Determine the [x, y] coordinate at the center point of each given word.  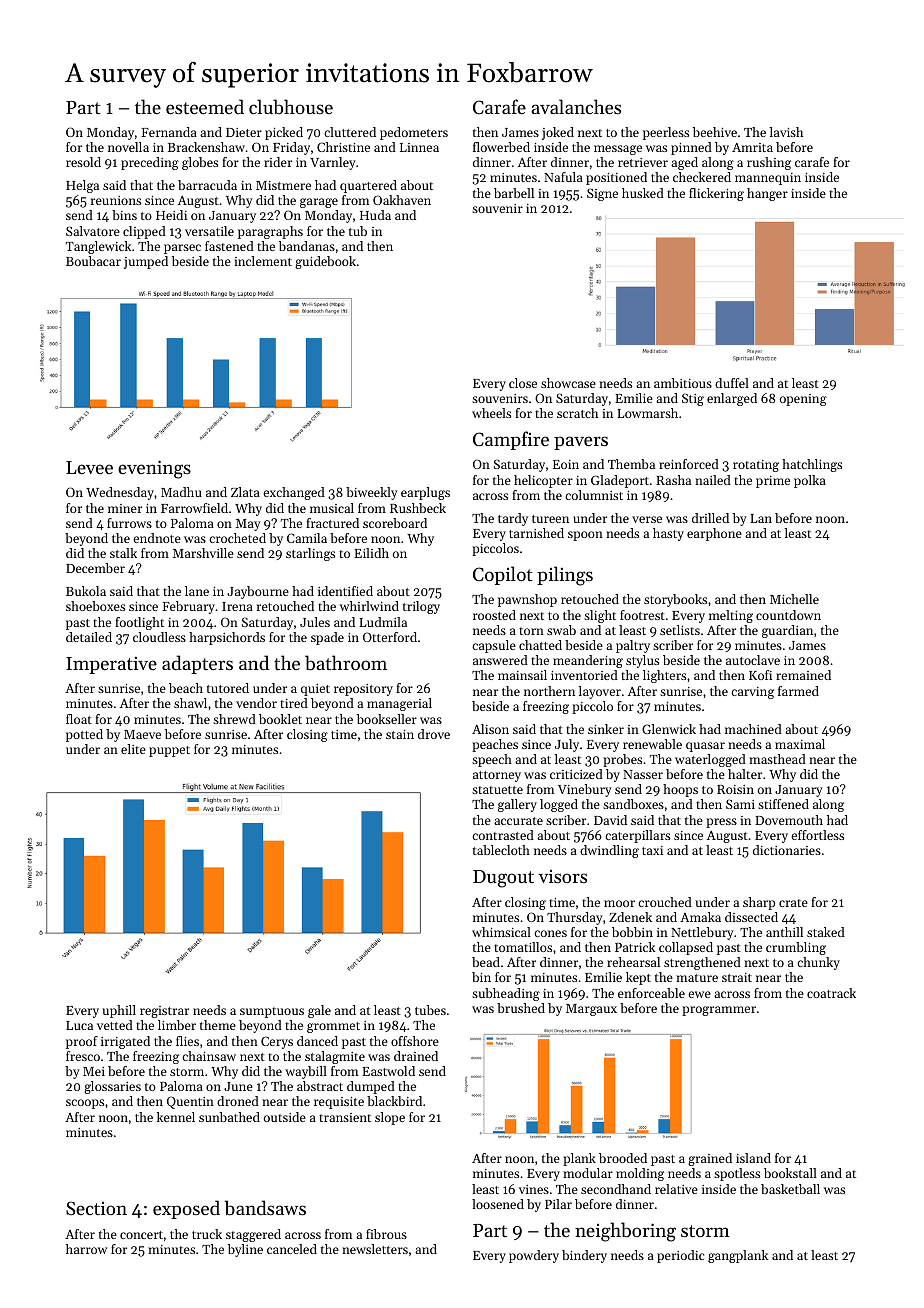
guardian [787, 631]
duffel [732, 383]
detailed [89, 637]
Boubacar [93, 261]
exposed [186, 1209]
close [523, 383]
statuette [497, 790]
